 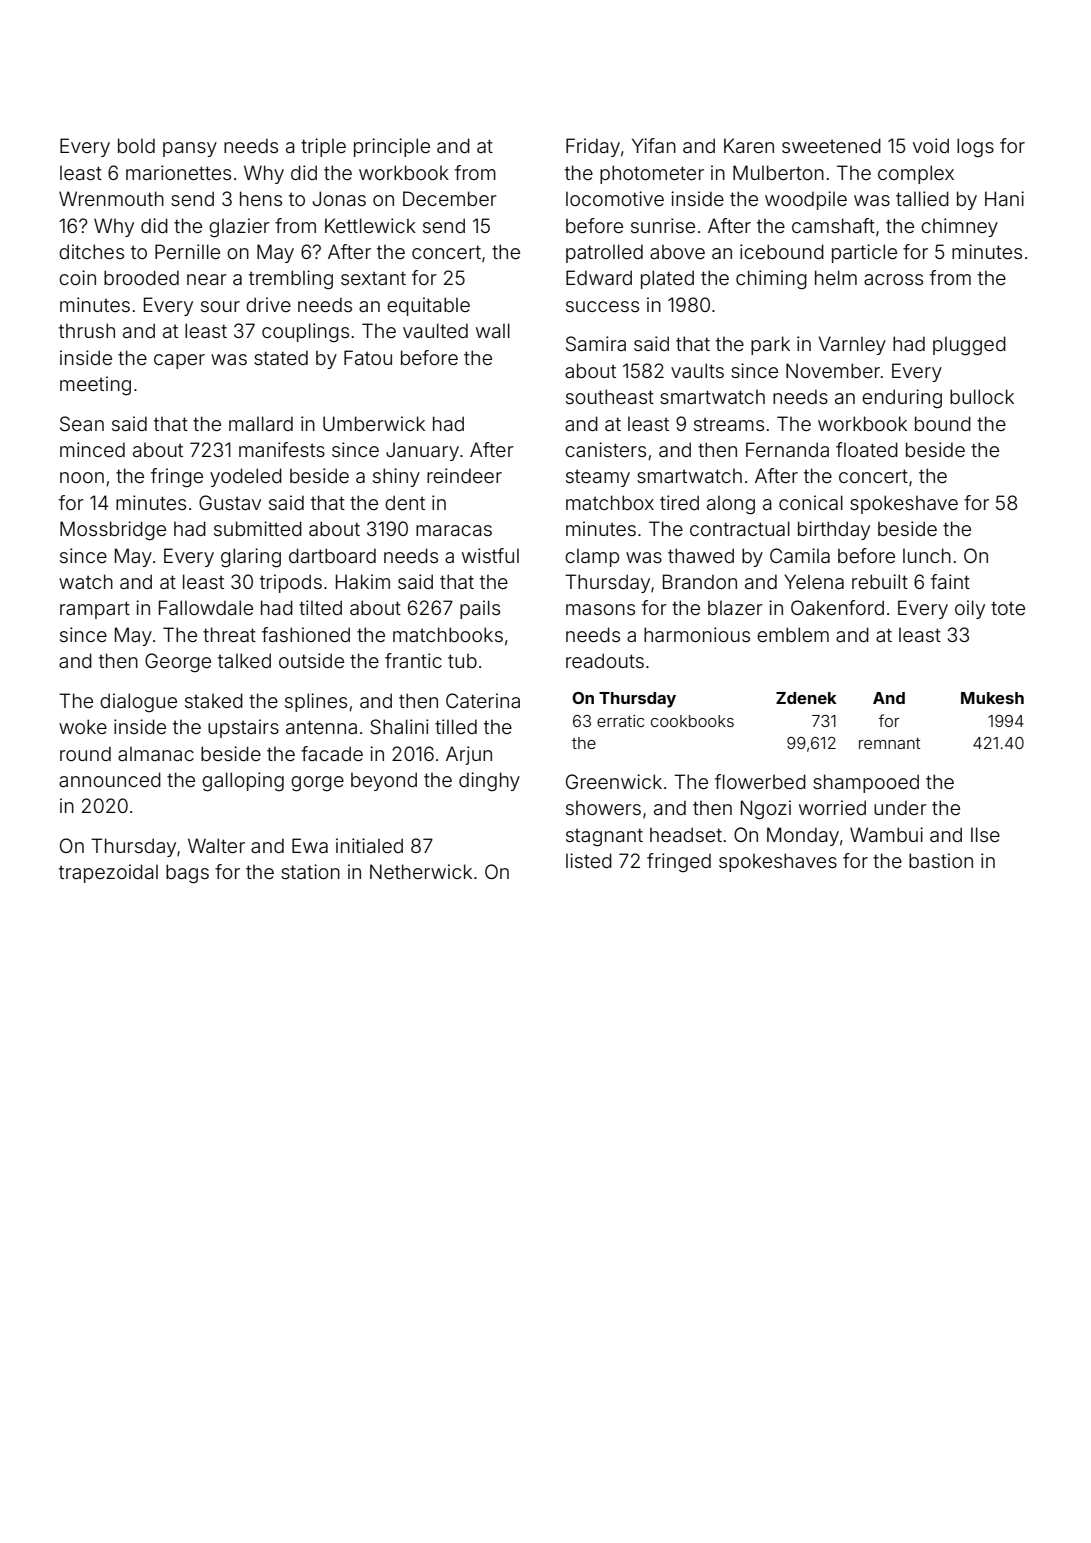 I want to click on Wrenmouth, so click(x=111, y=198).
